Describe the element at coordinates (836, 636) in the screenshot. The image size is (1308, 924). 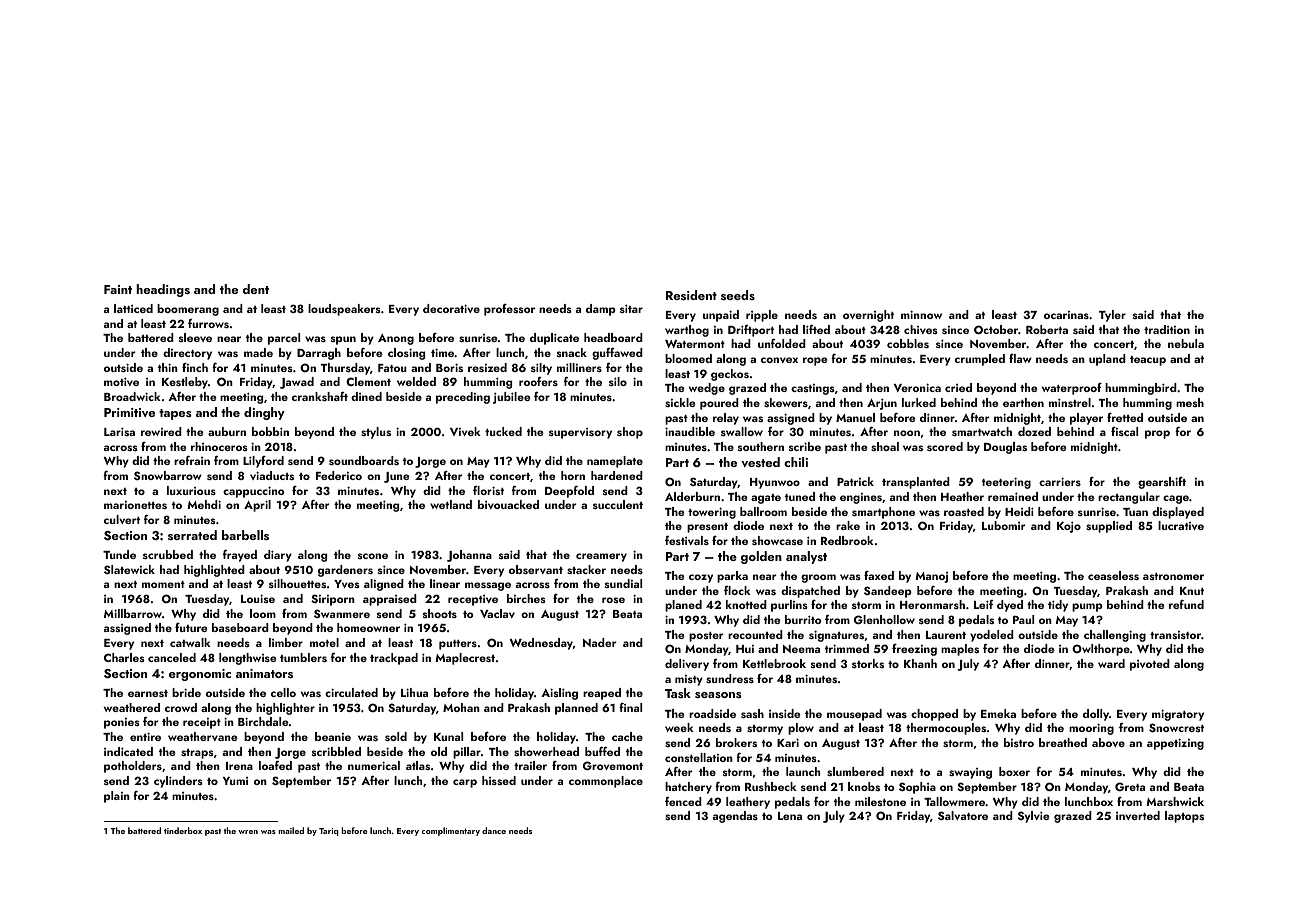
I see `signatures` at that location.
